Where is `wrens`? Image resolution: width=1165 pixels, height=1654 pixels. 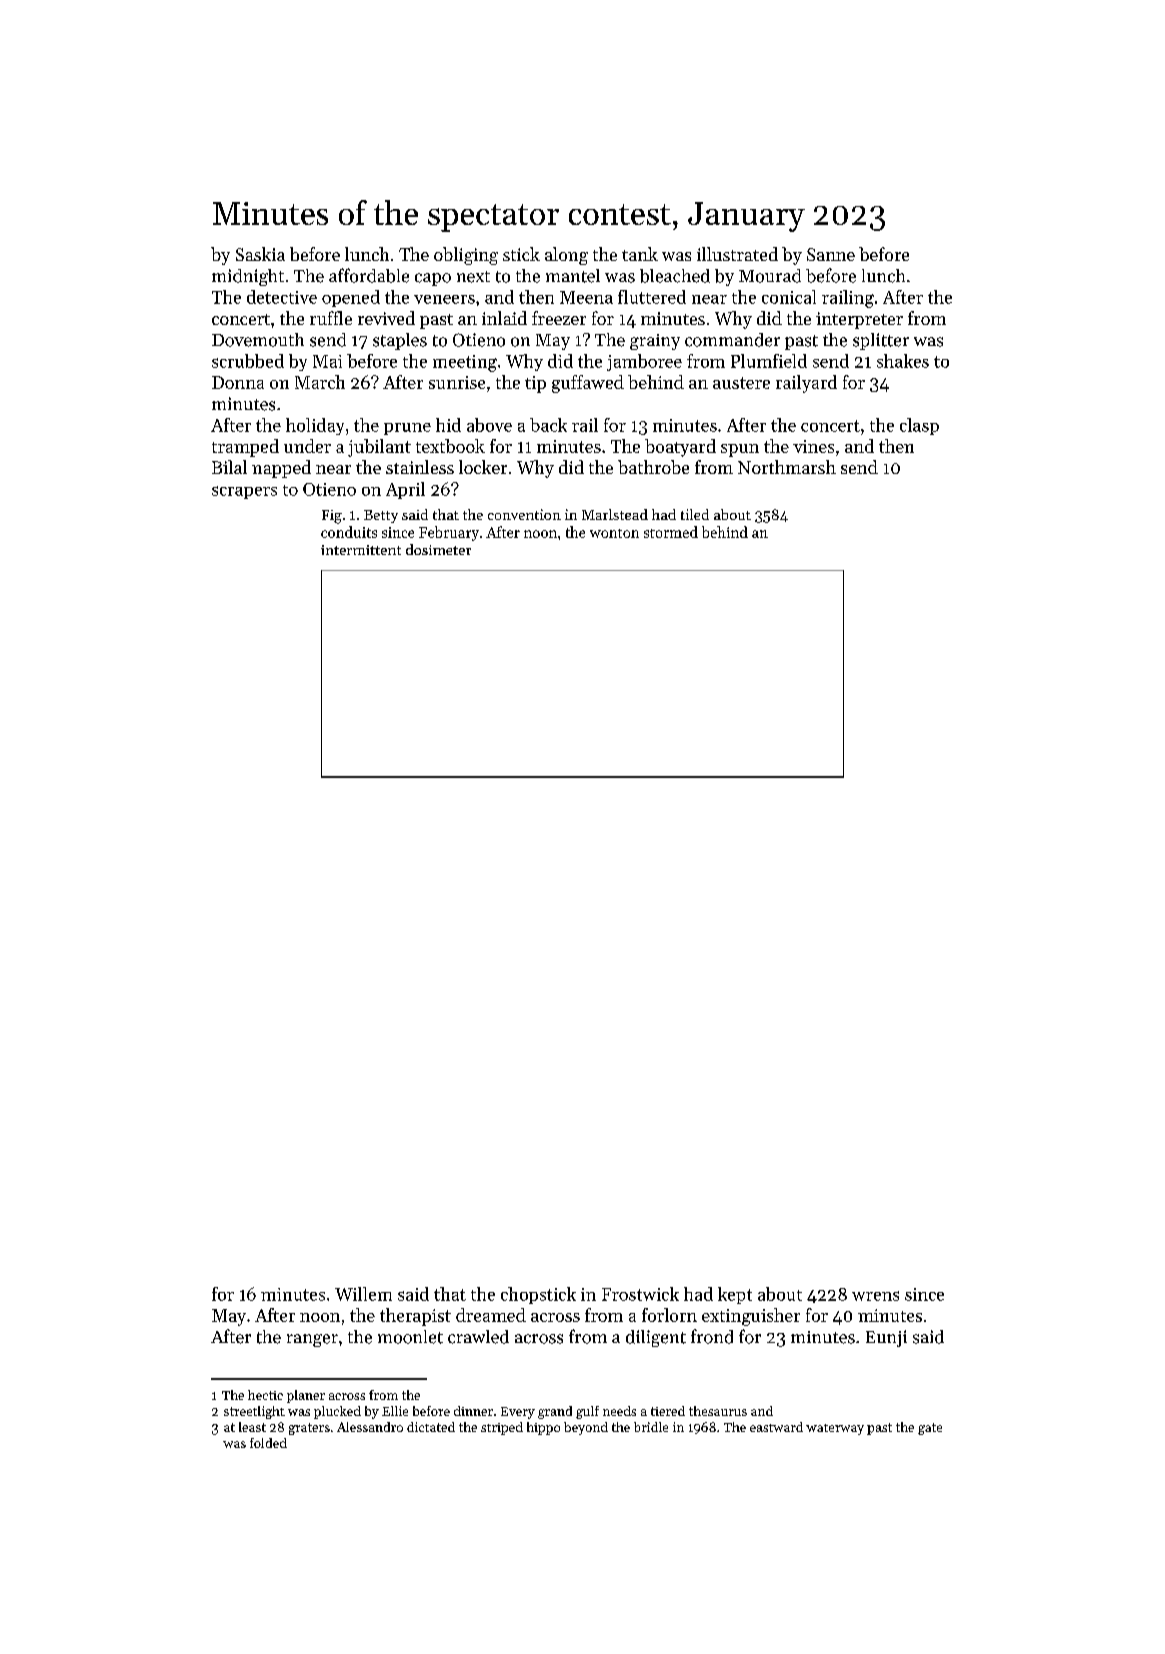 wrens is located at coordinates (875, 1296).
